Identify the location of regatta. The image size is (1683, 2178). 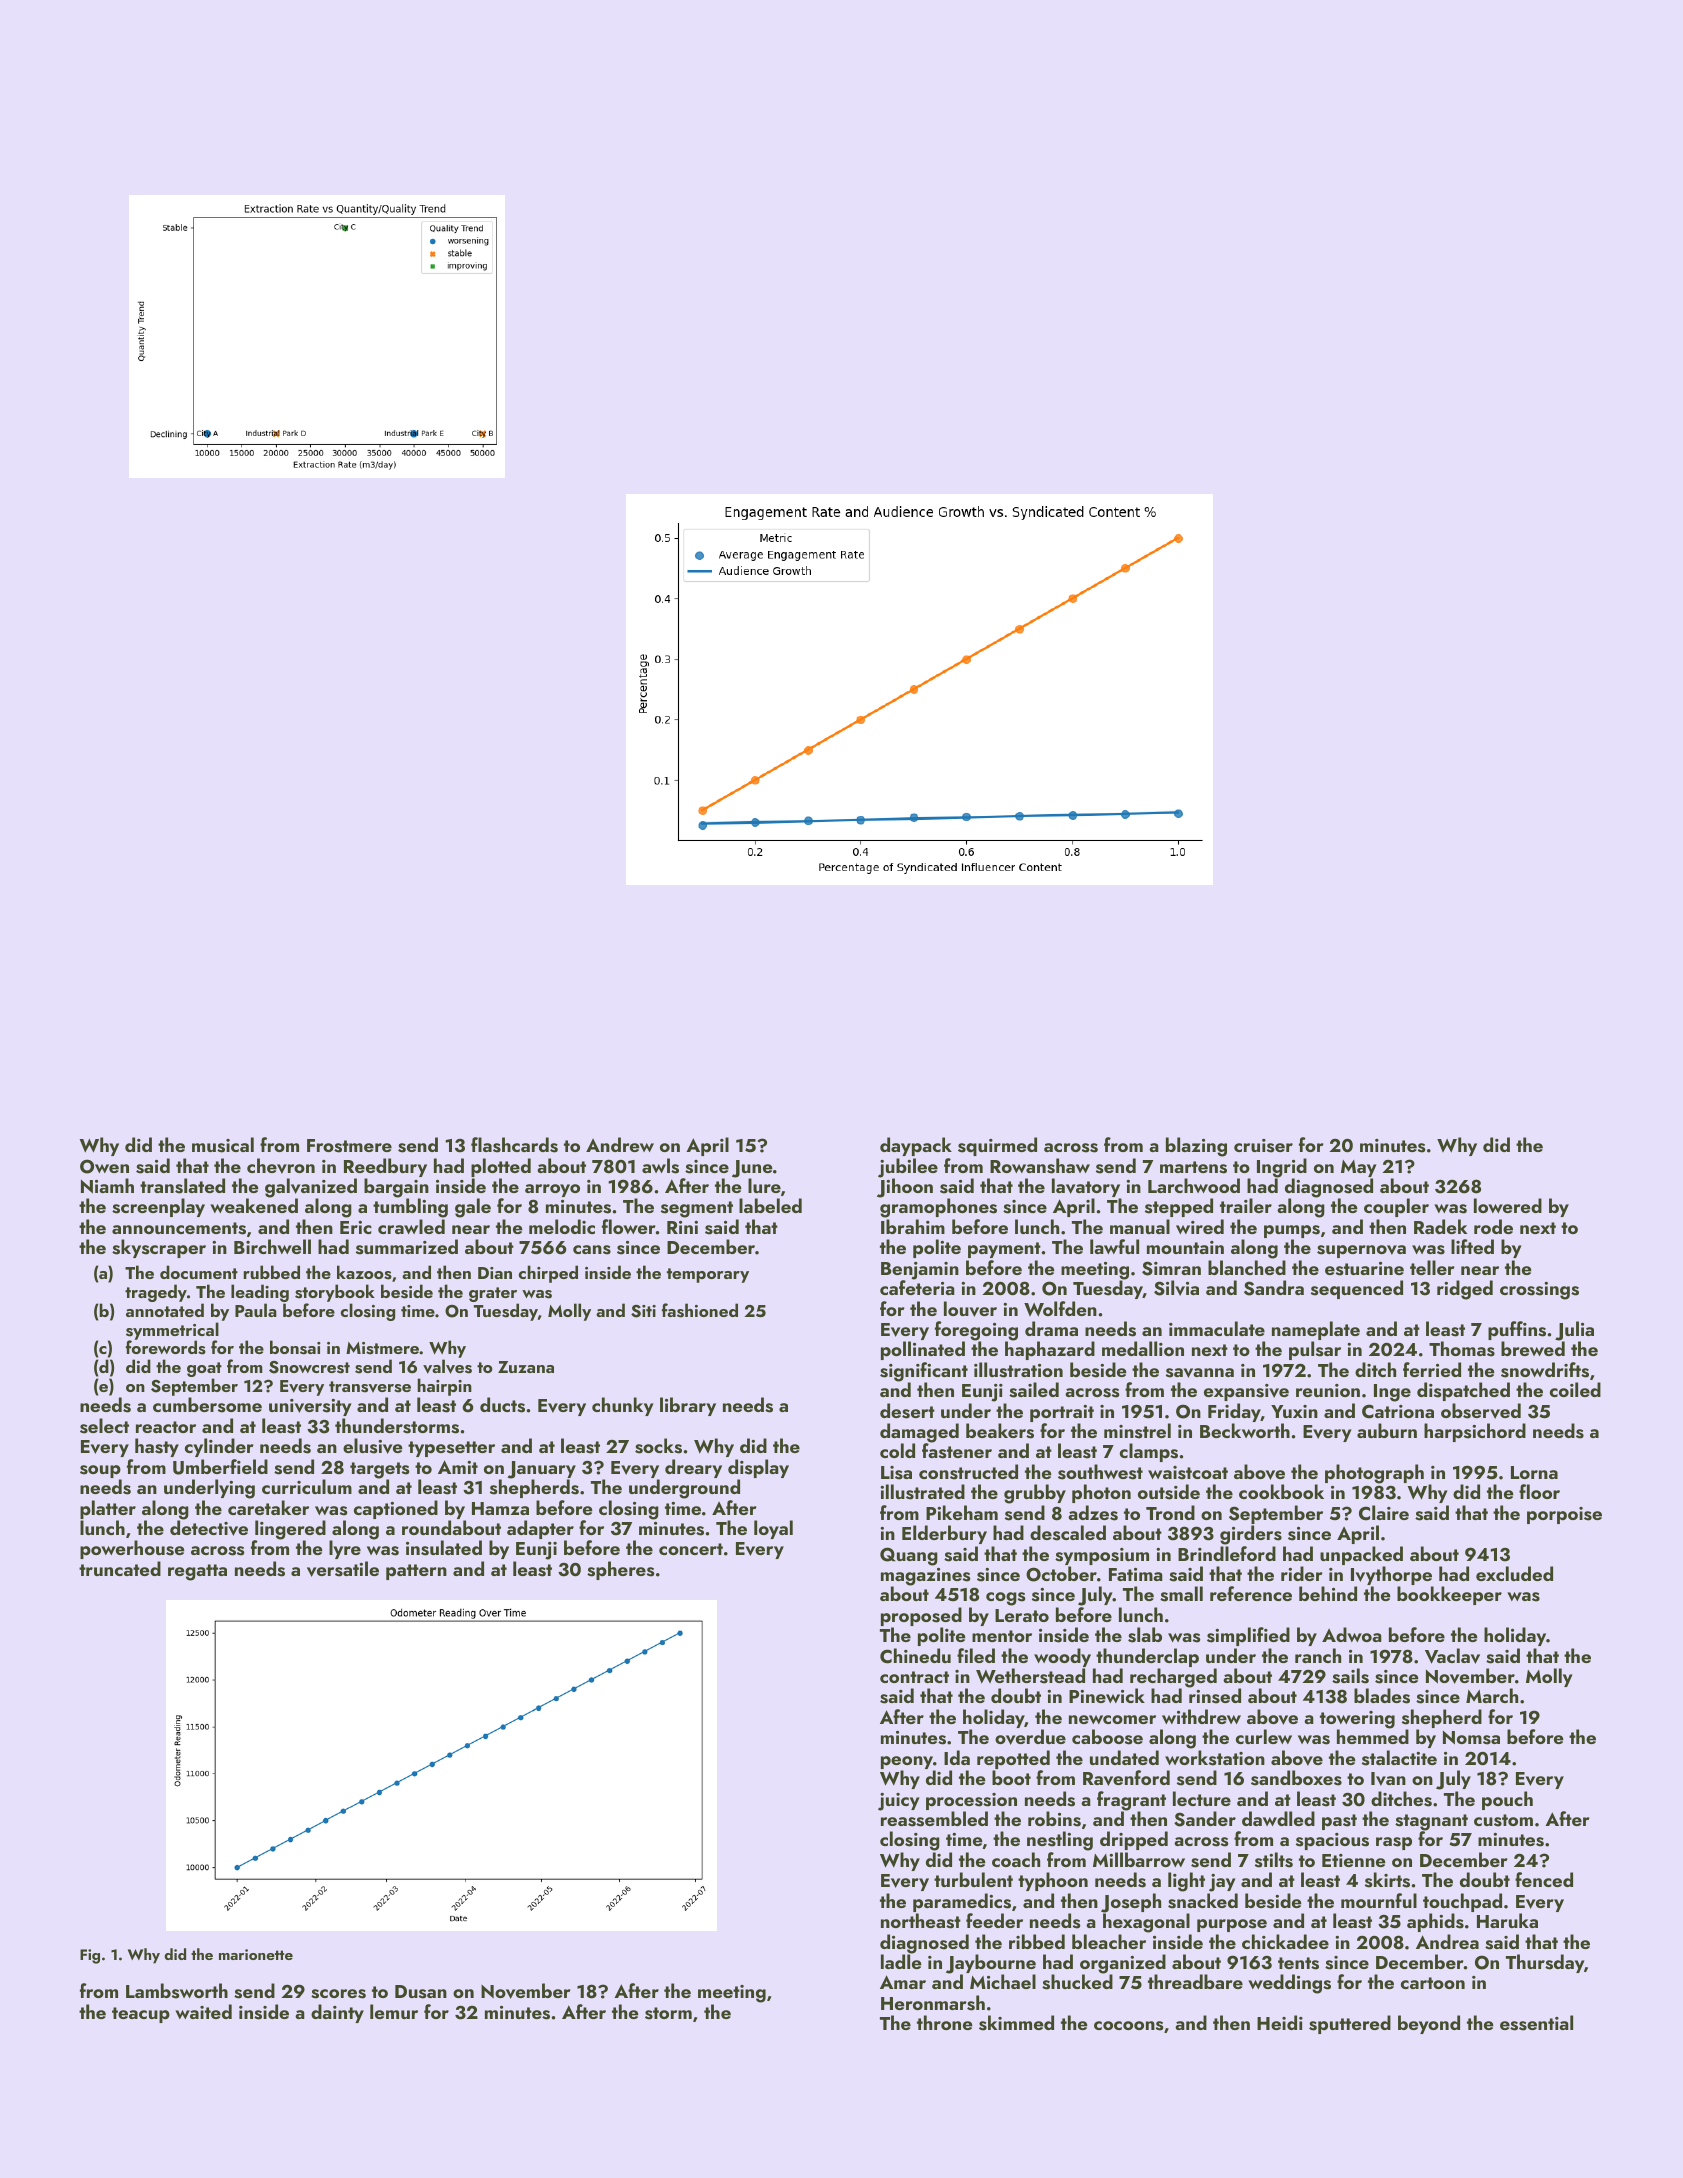
(197, 1572).
